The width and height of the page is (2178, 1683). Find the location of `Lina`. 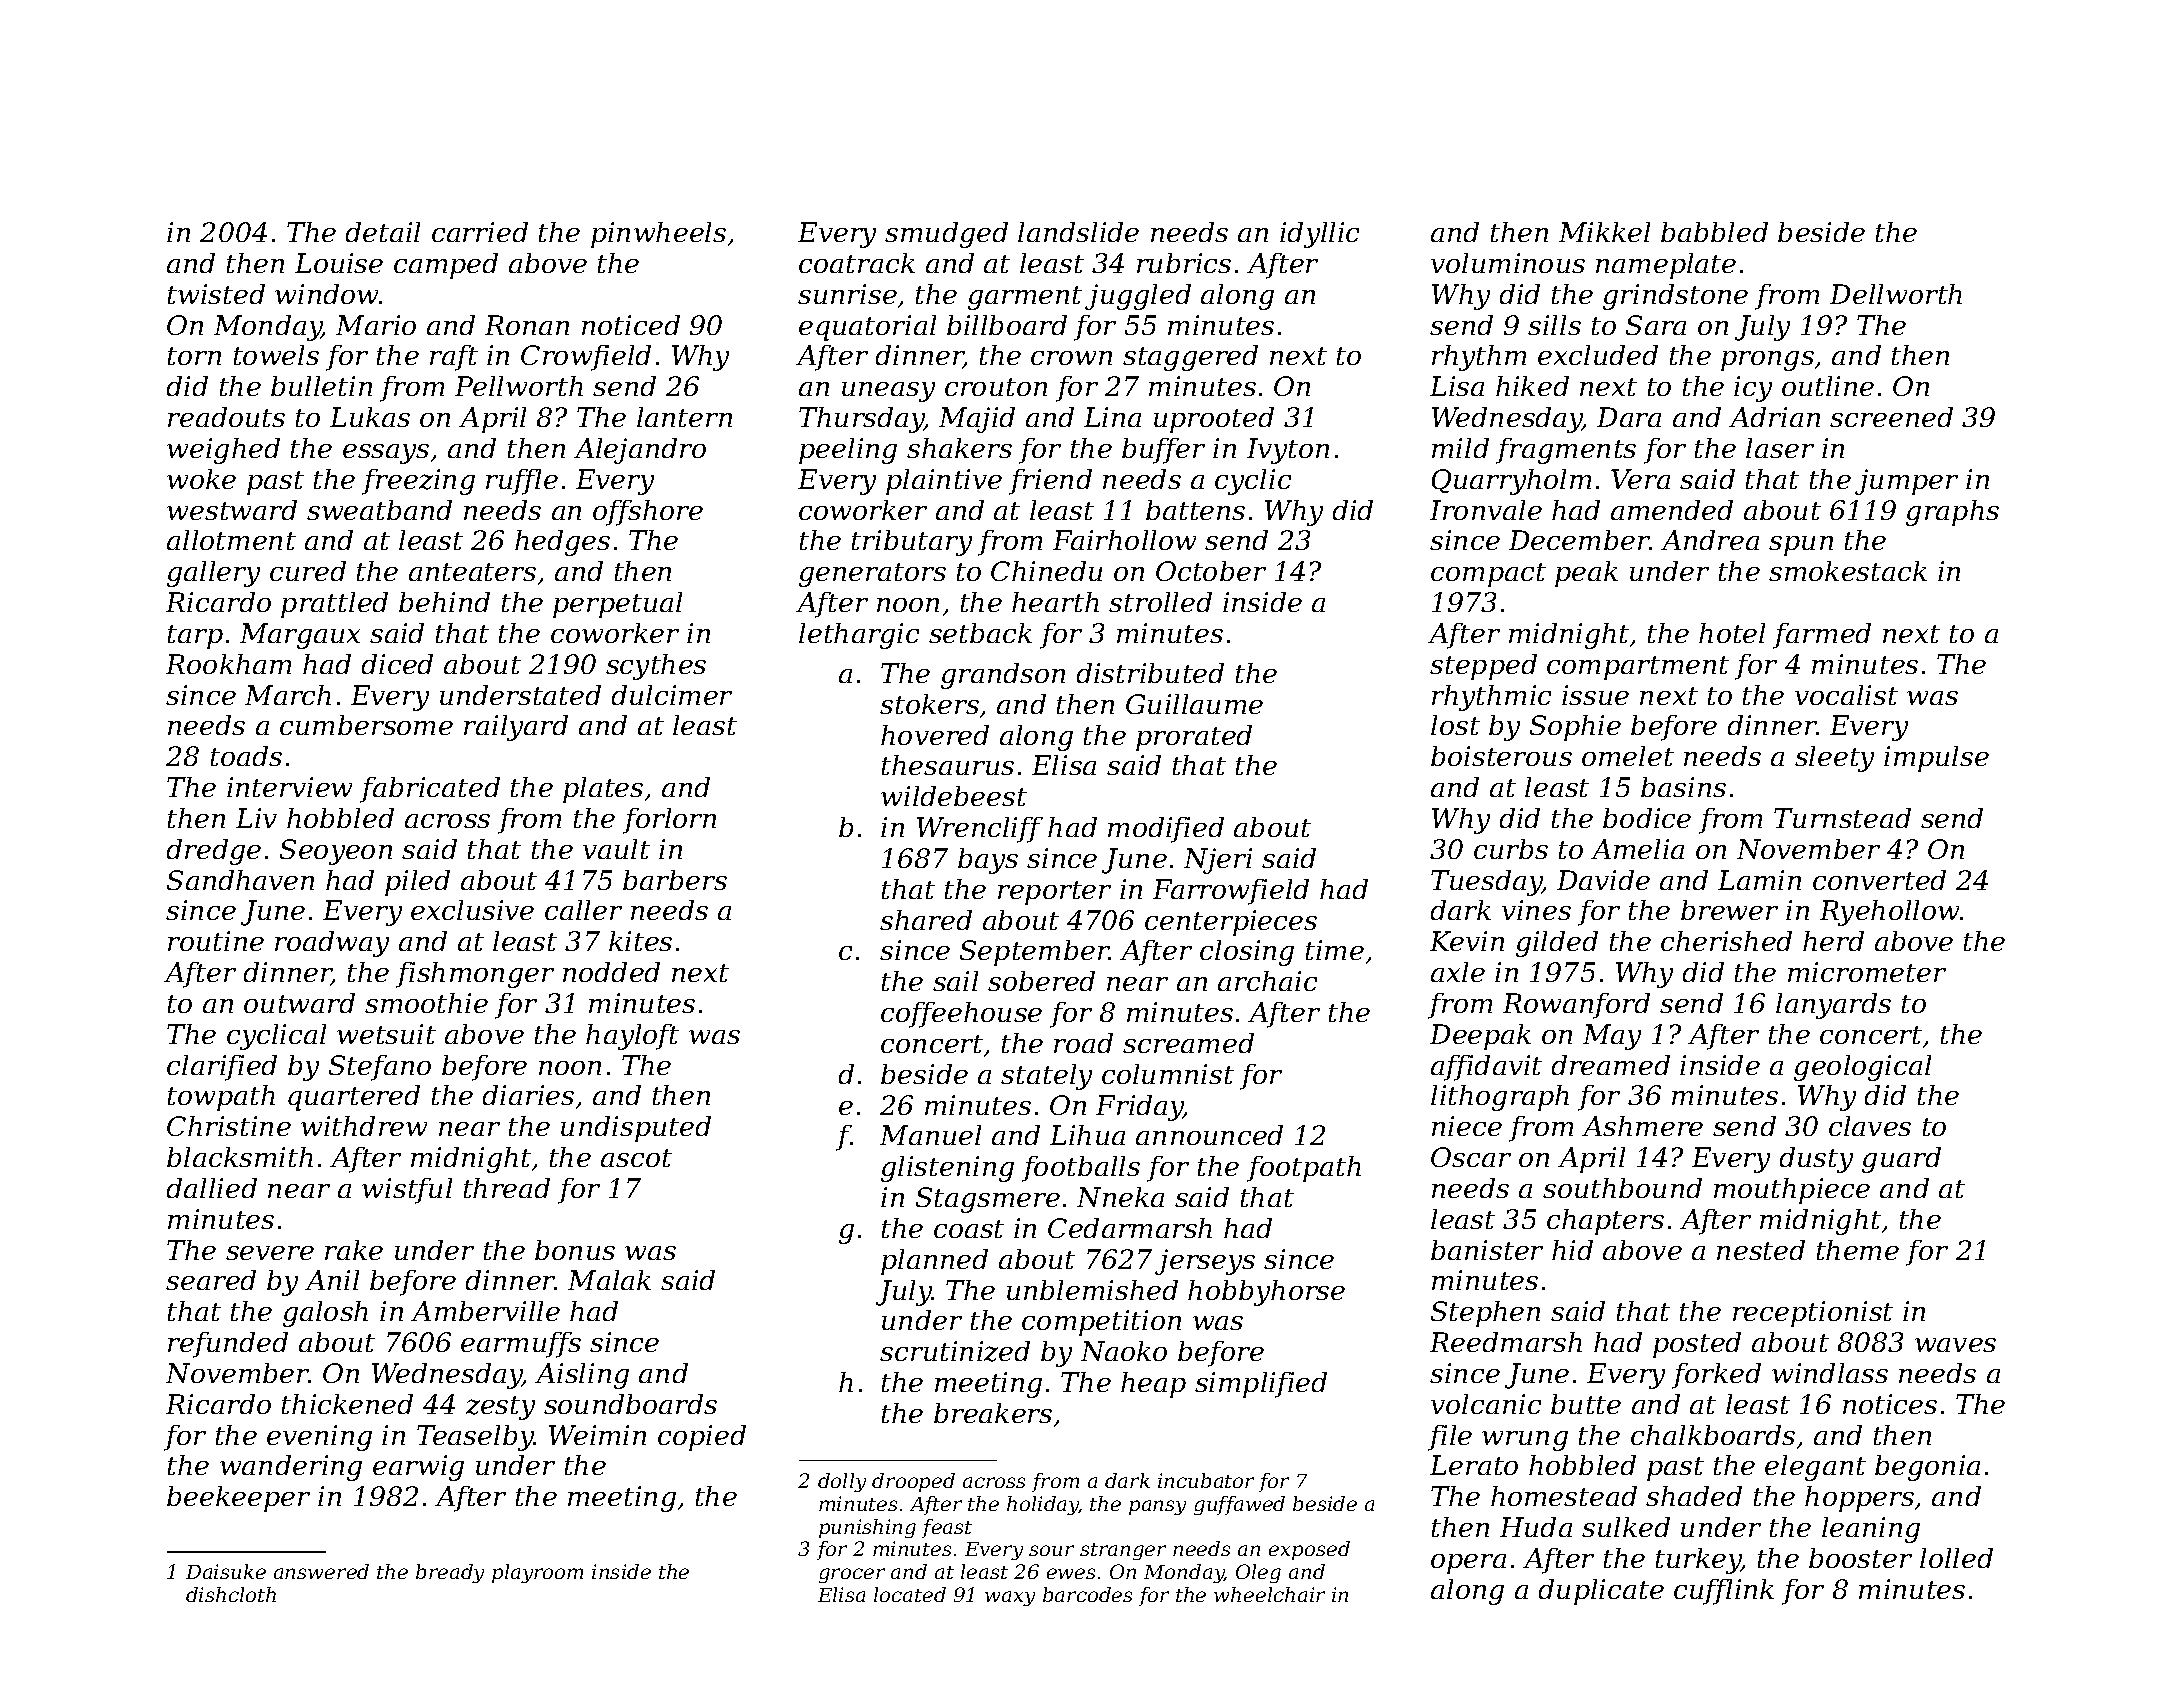

Lina is located at coordinates (1112, 417).
